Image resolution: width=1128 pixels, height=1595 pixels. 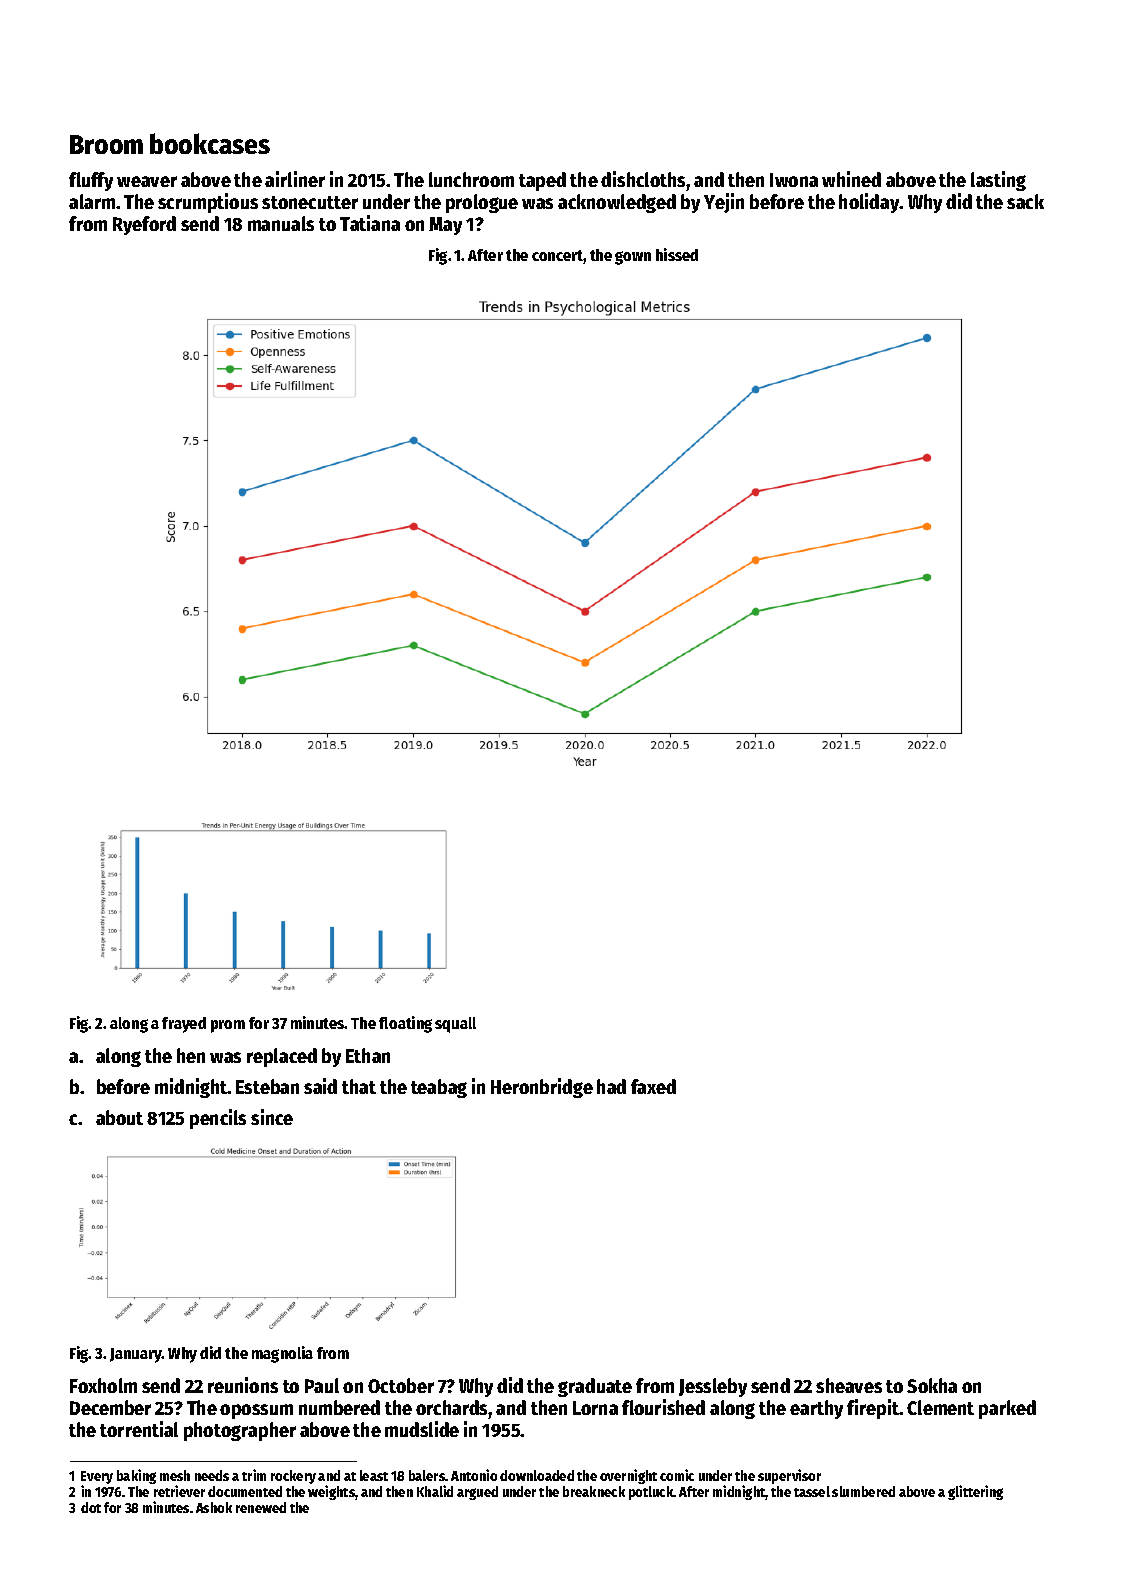 I want to click on torrential, so click(x=139, y=1429).
